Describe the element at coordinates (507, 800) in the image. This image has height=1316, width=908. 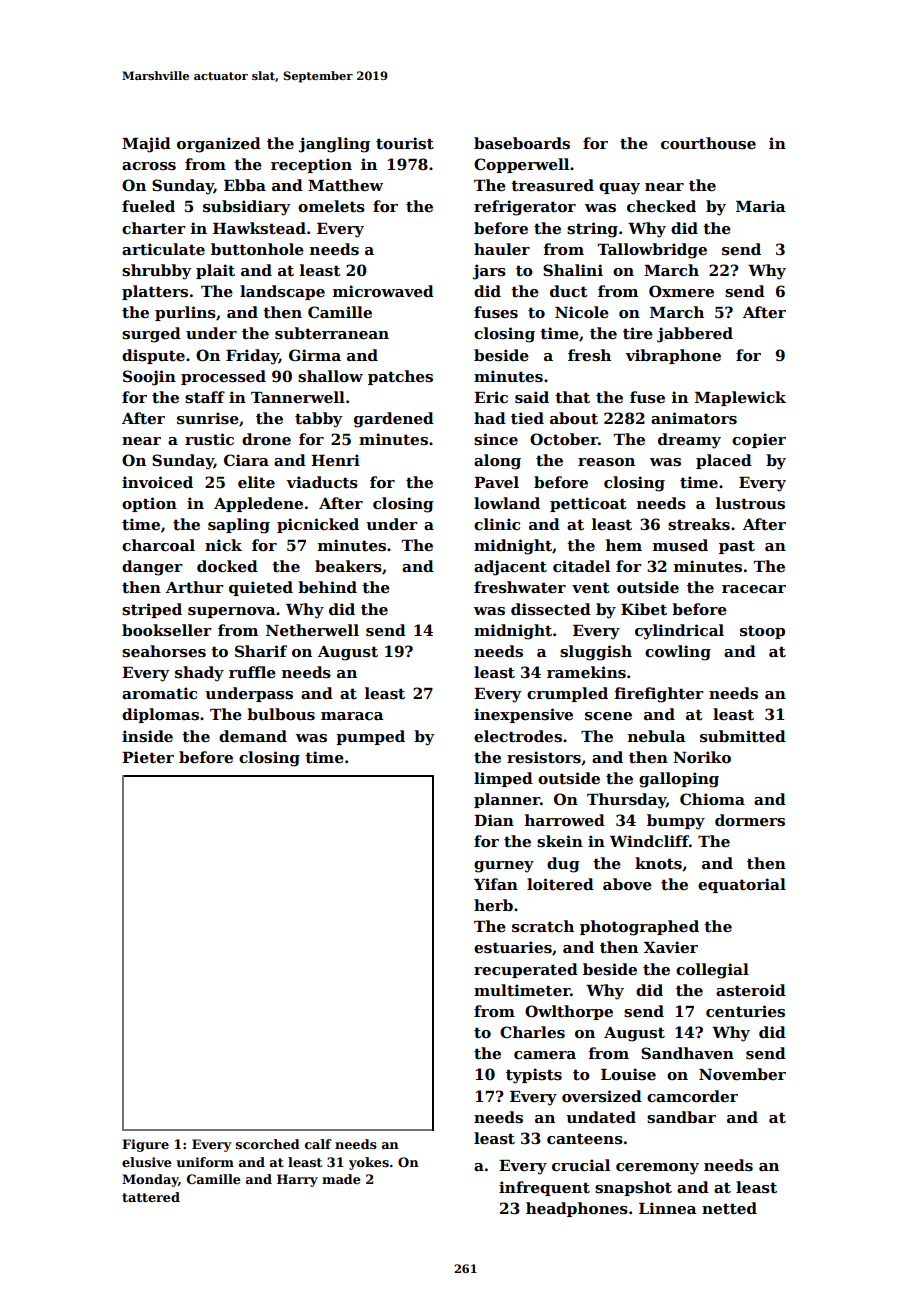
I see `planner` at that location.
